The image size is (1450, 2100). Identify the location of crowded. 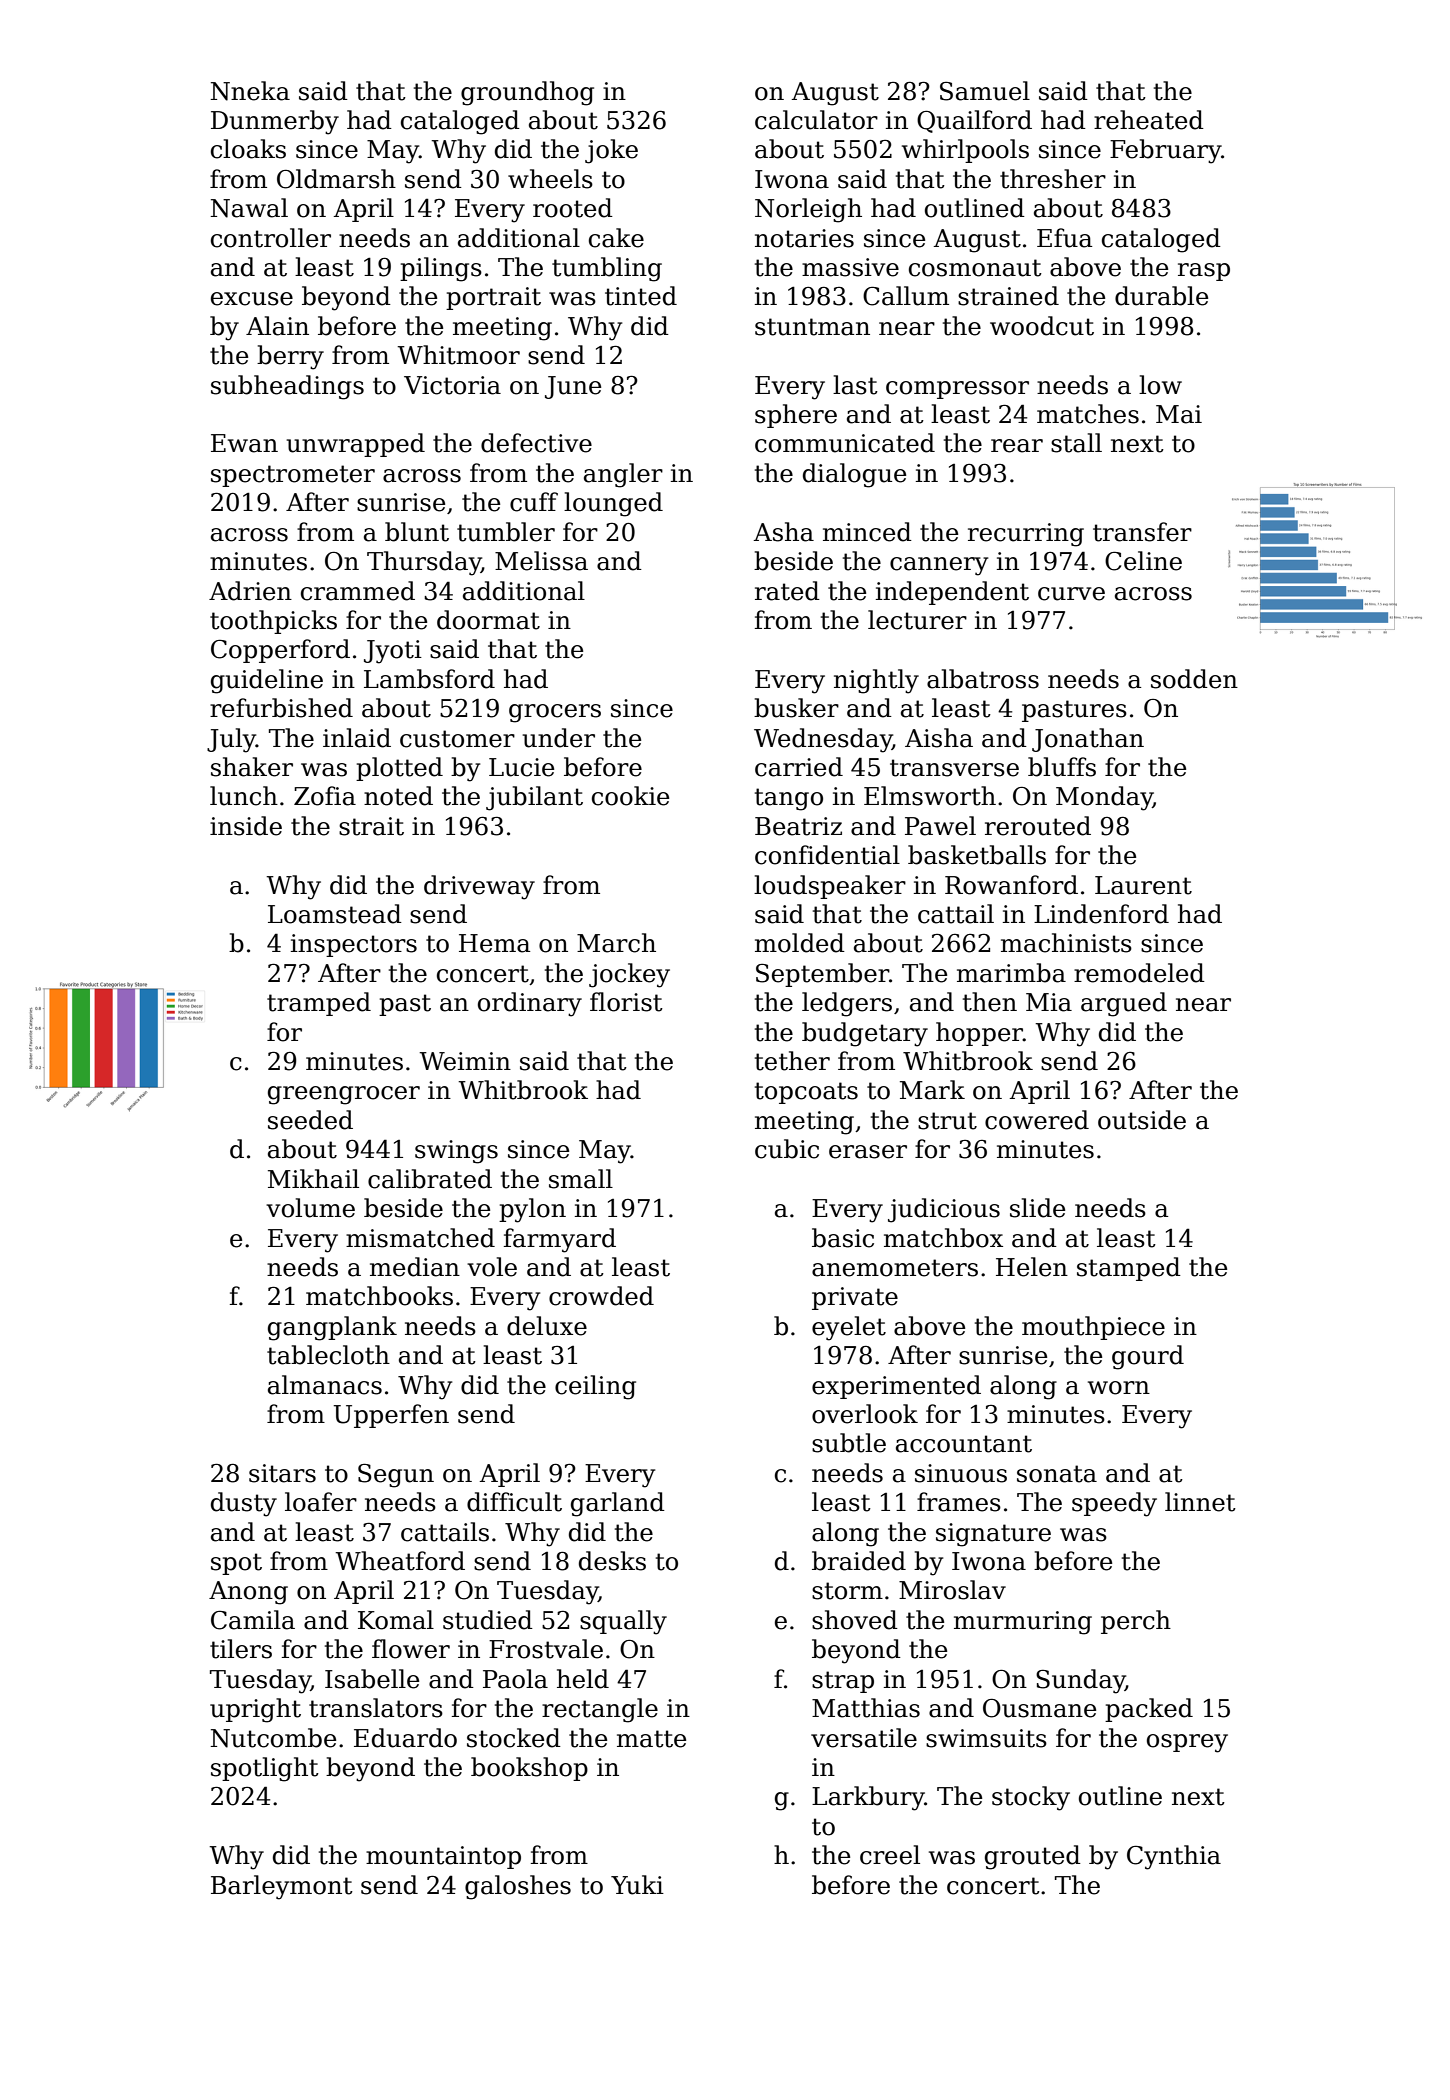
(601, 1296).
